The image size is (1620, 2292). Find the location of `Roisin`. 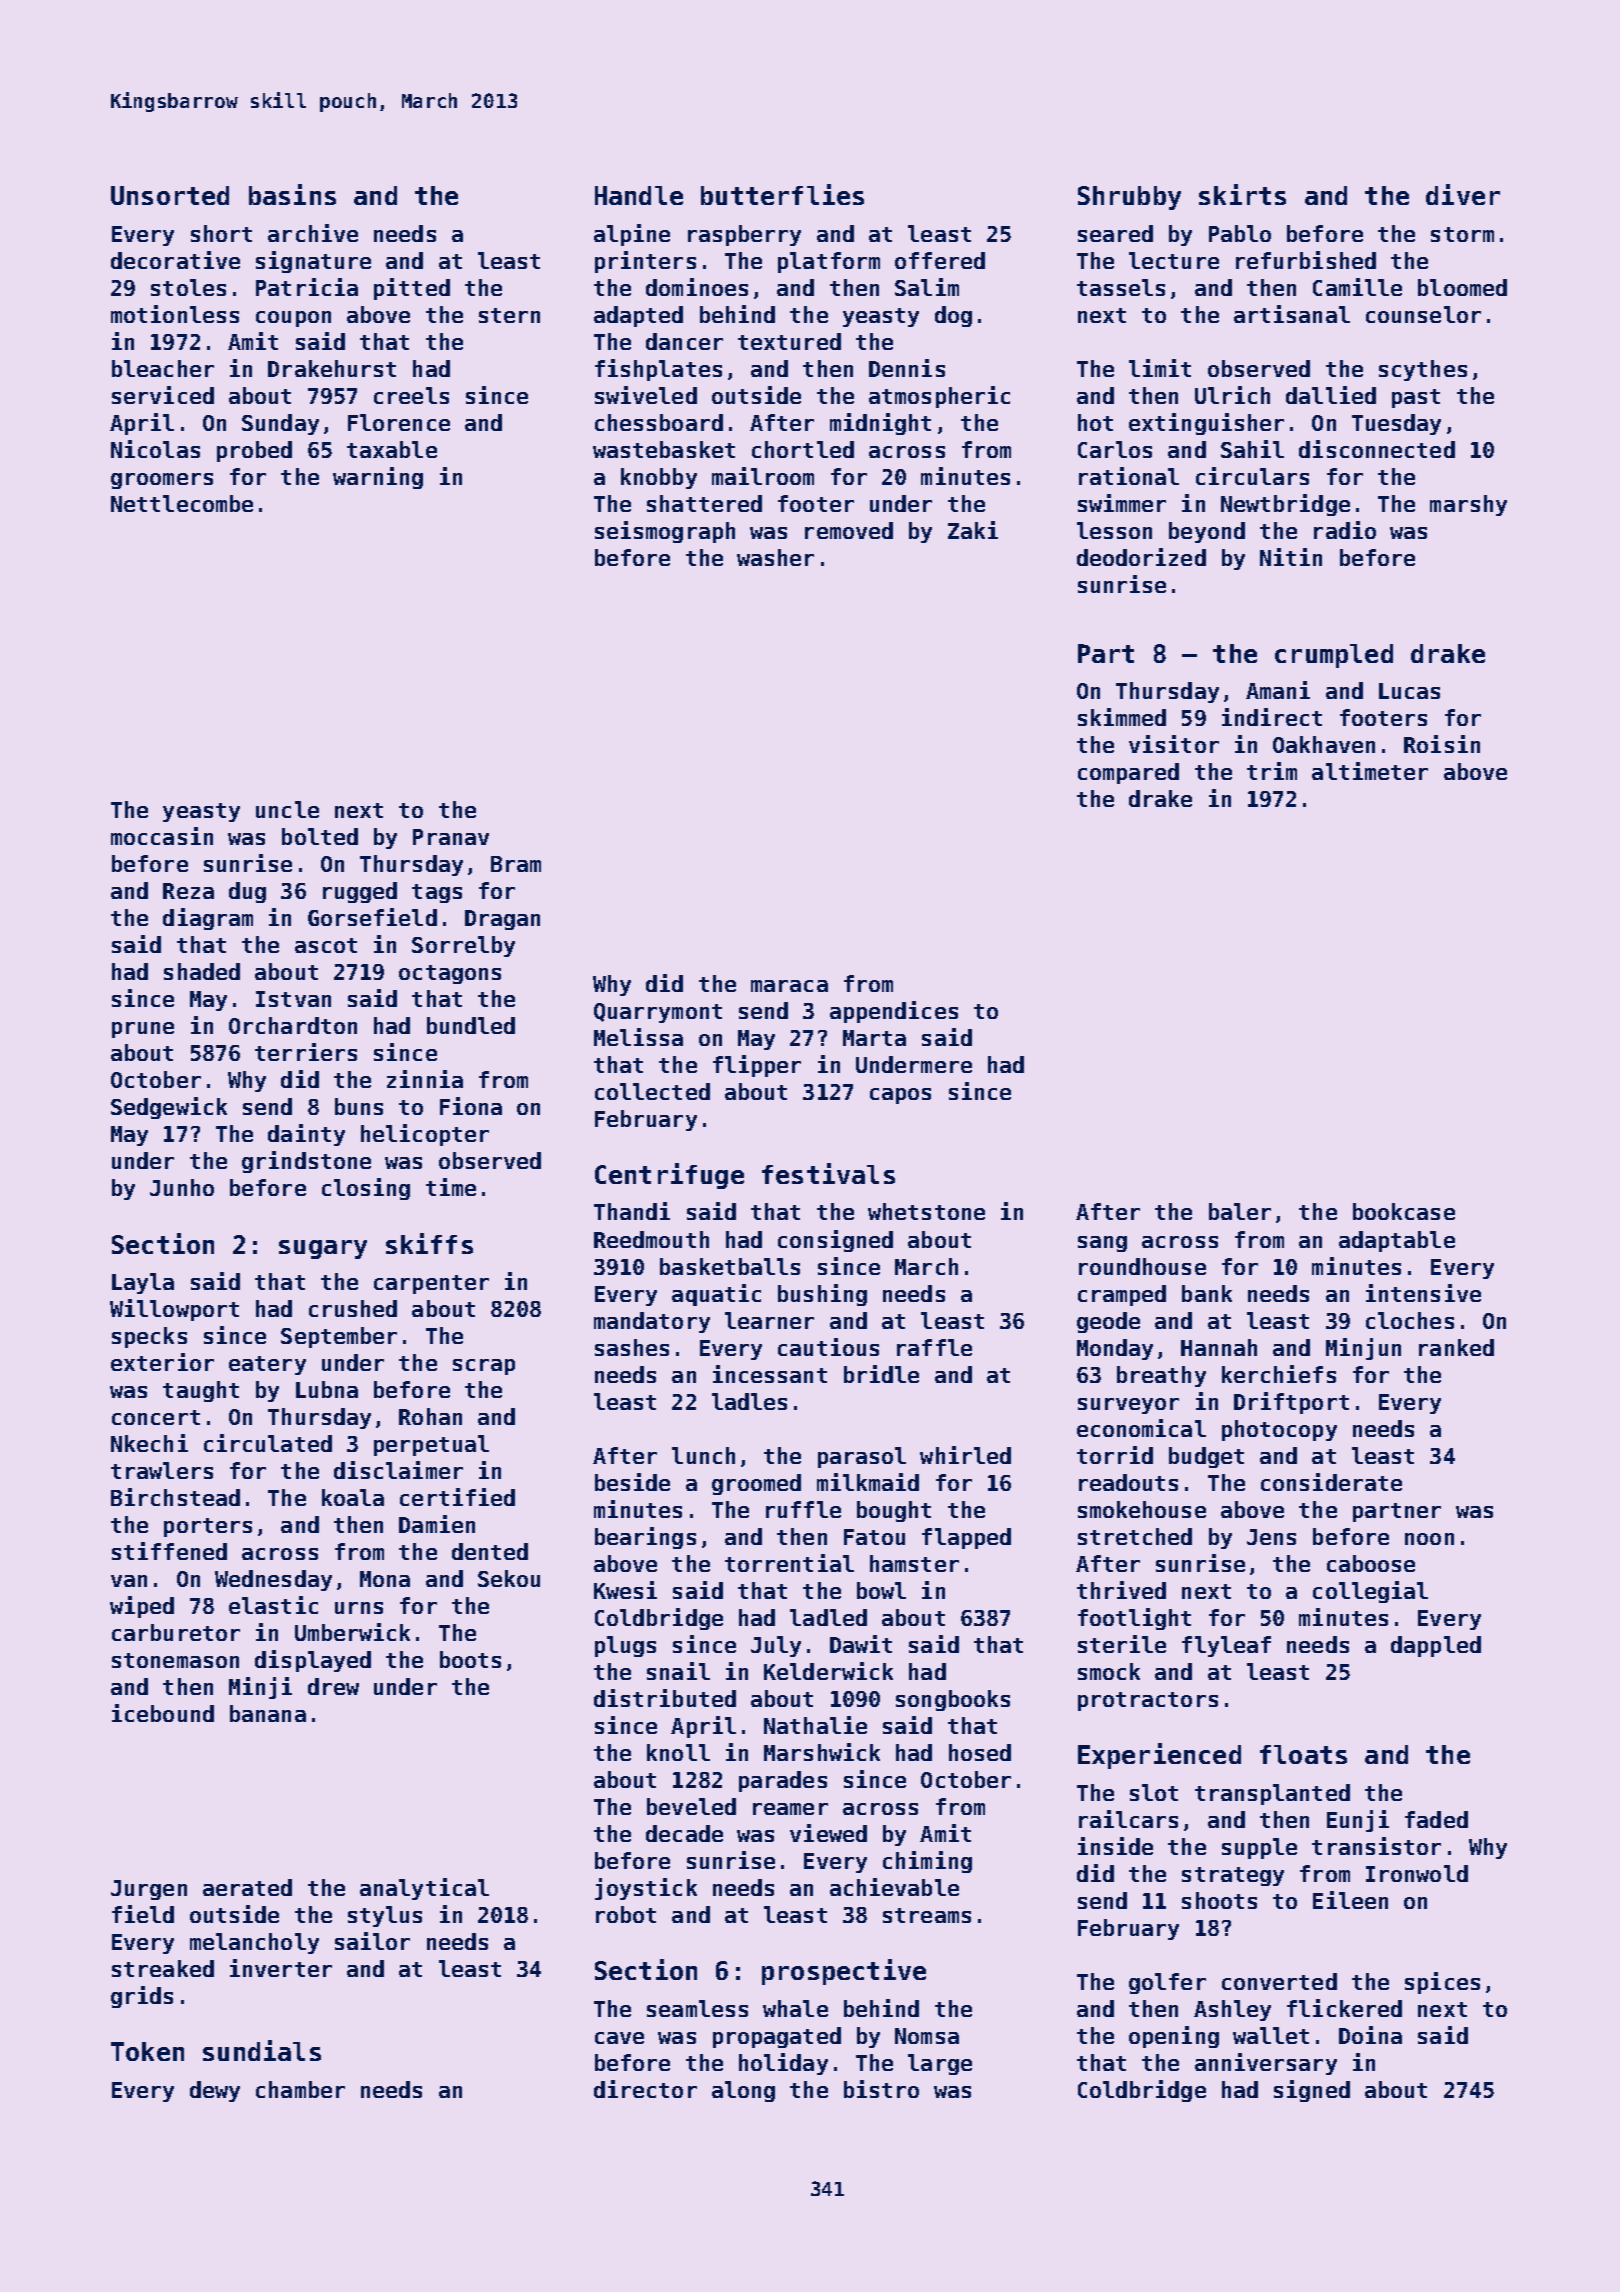

Roisin is located at coordinates (1442, 744).
